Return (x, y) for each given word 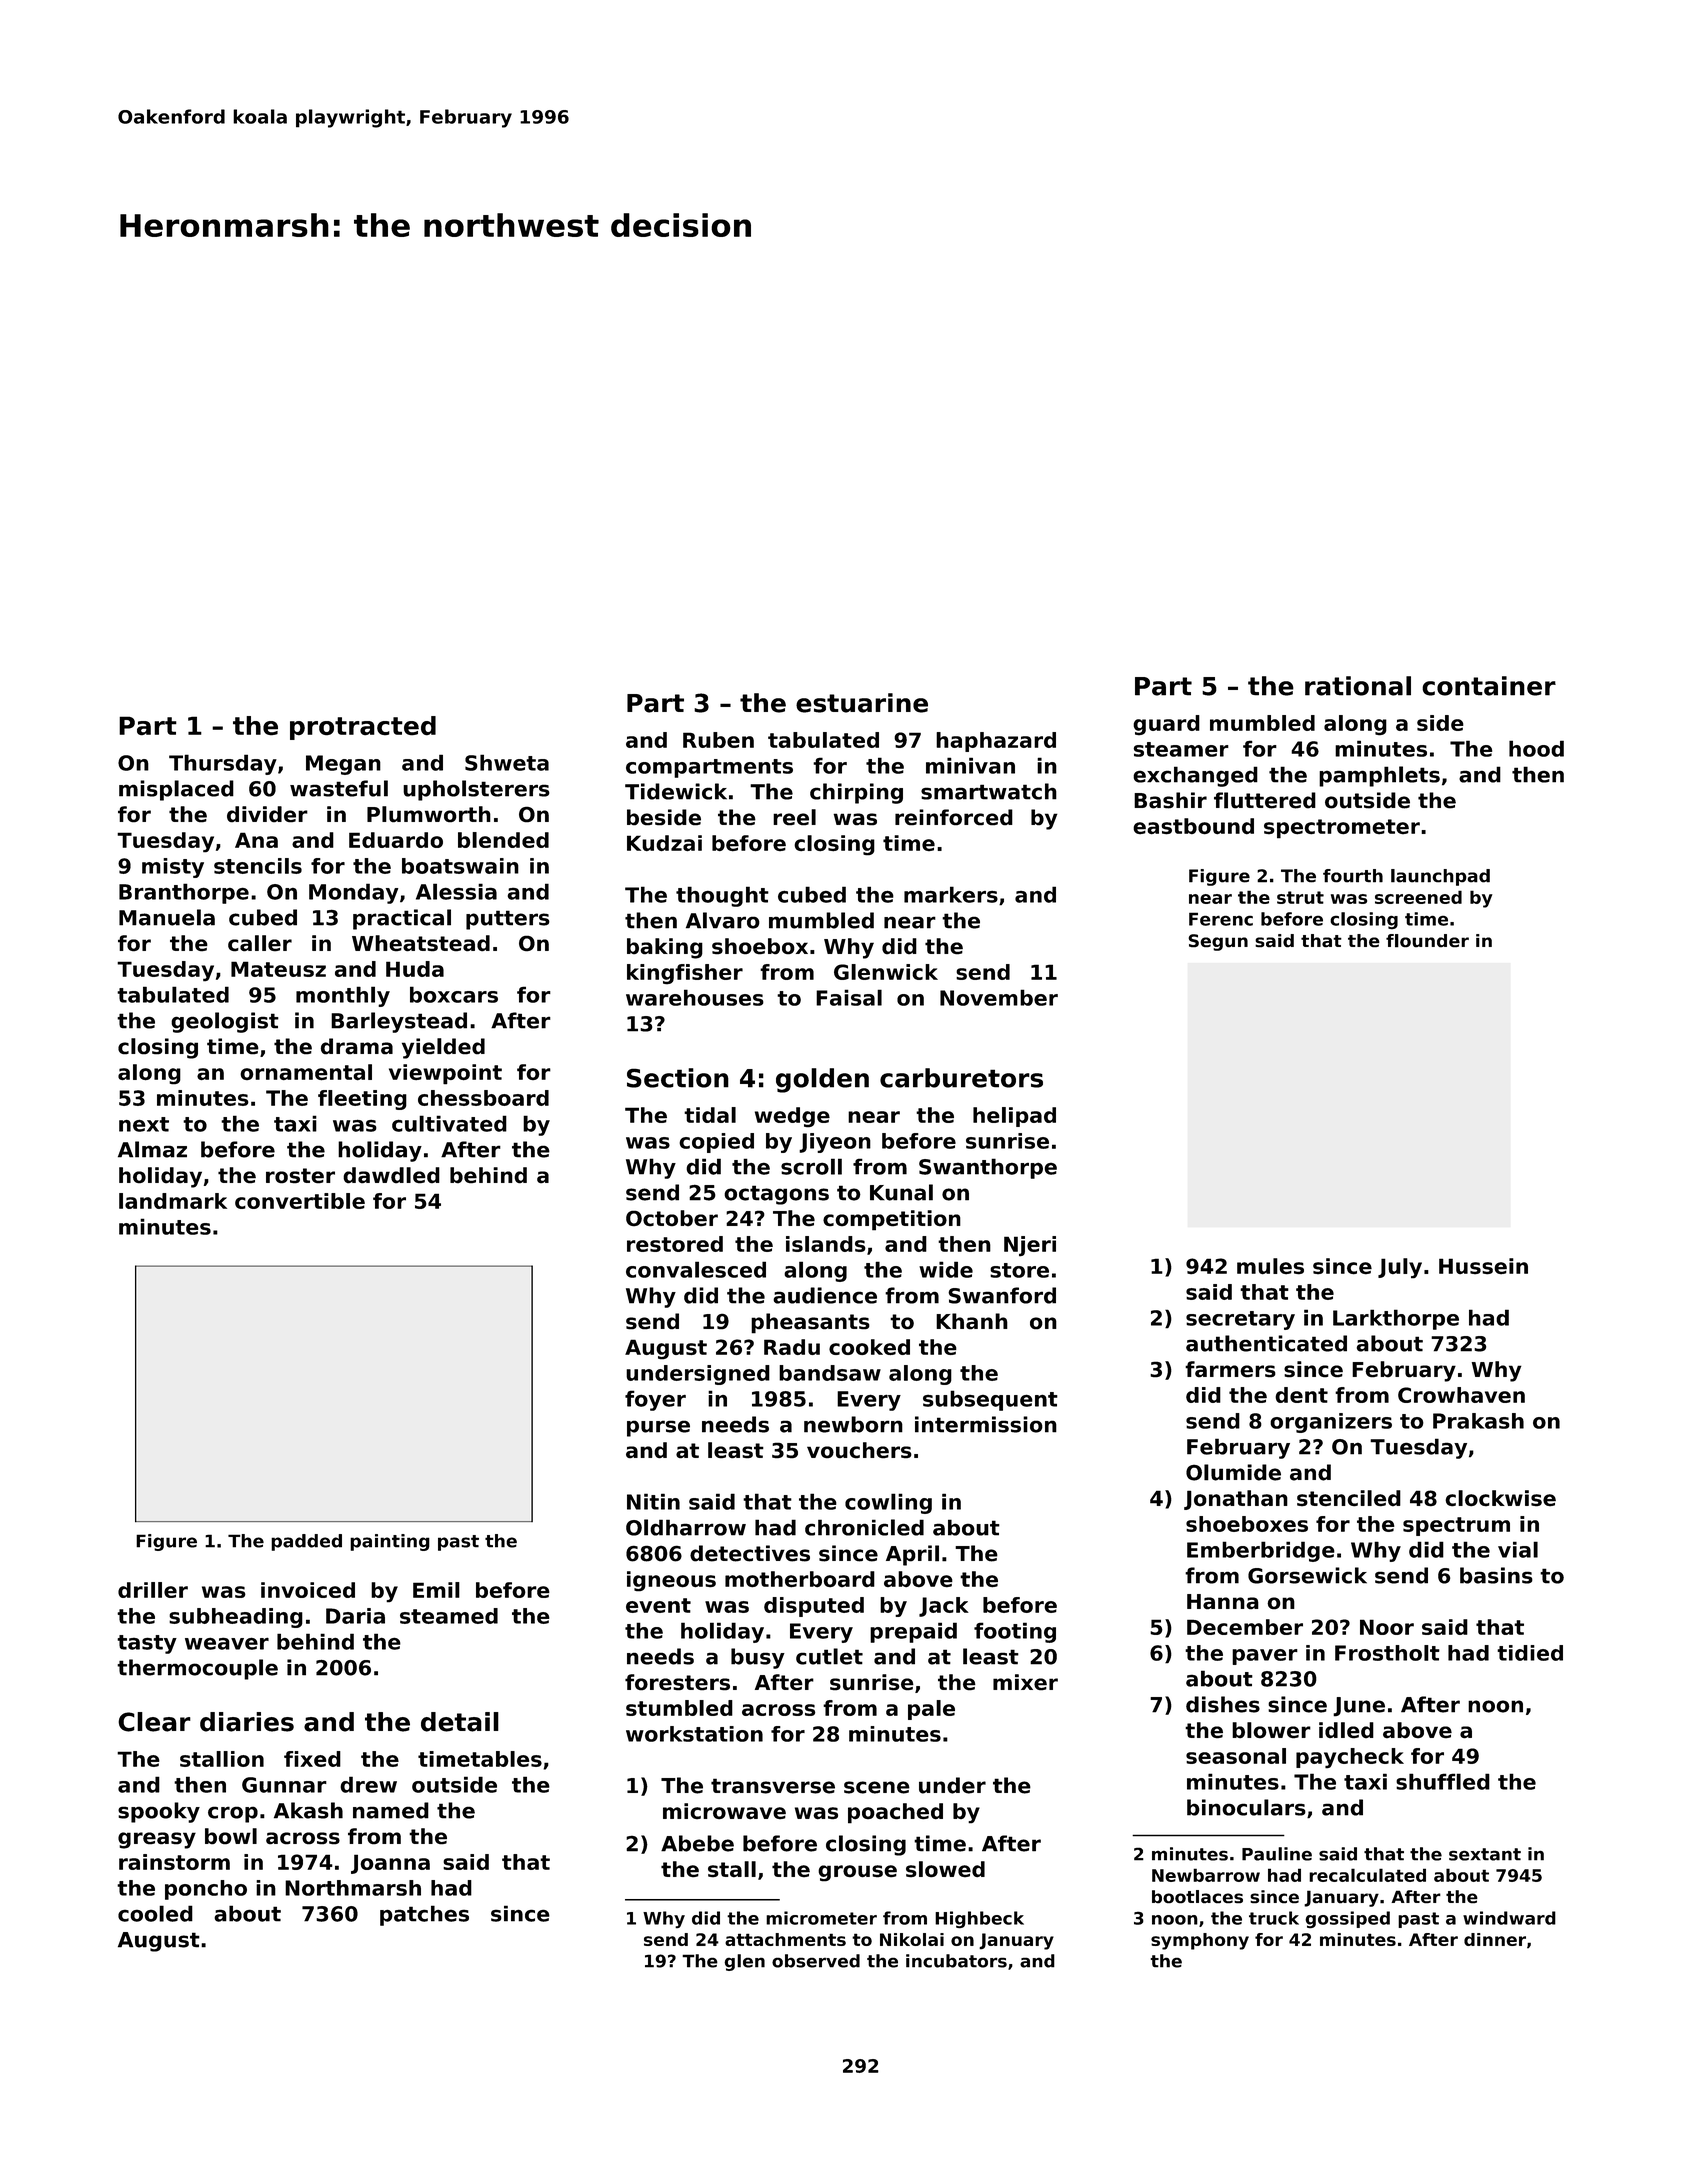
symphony (1200, 1941)
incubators (956, 1961)
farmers (1230, 1369)
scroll (811, 1166)
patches (424, 1915)
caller (260, 943)
